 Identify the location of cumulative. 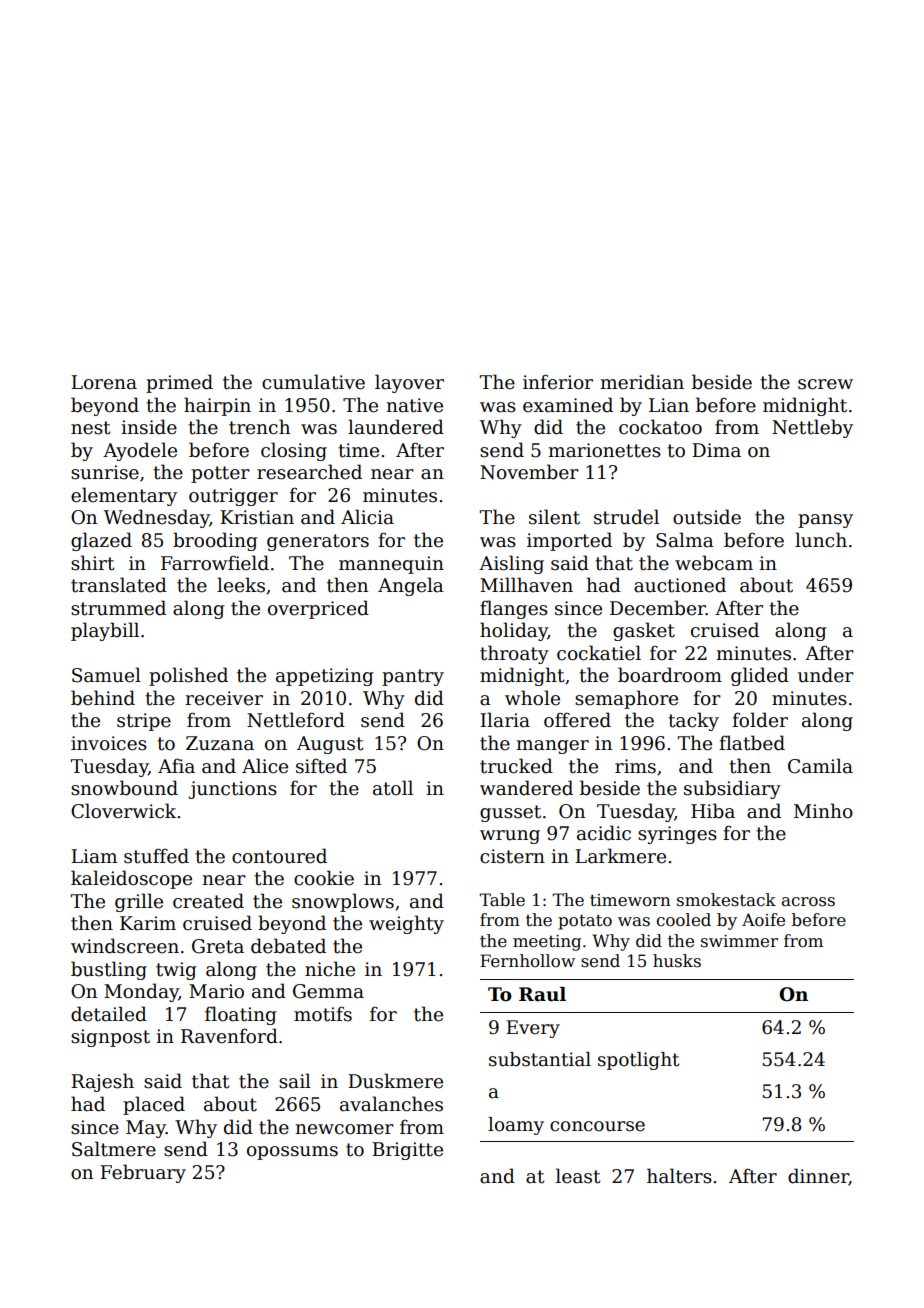
(313, 382).
